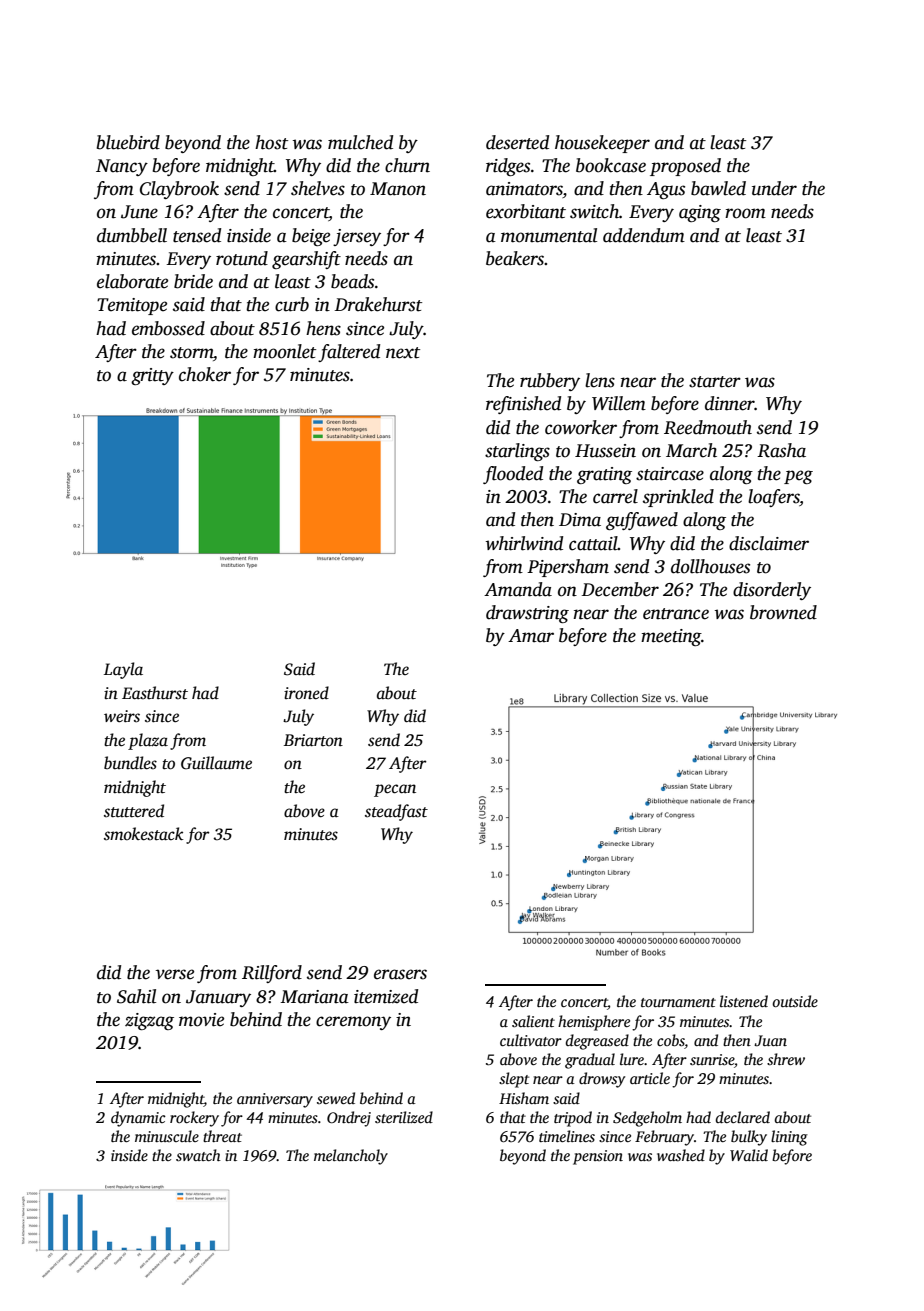 The height and width of the document is (1311, 924). I want to click on starter, so click(715, 382).
